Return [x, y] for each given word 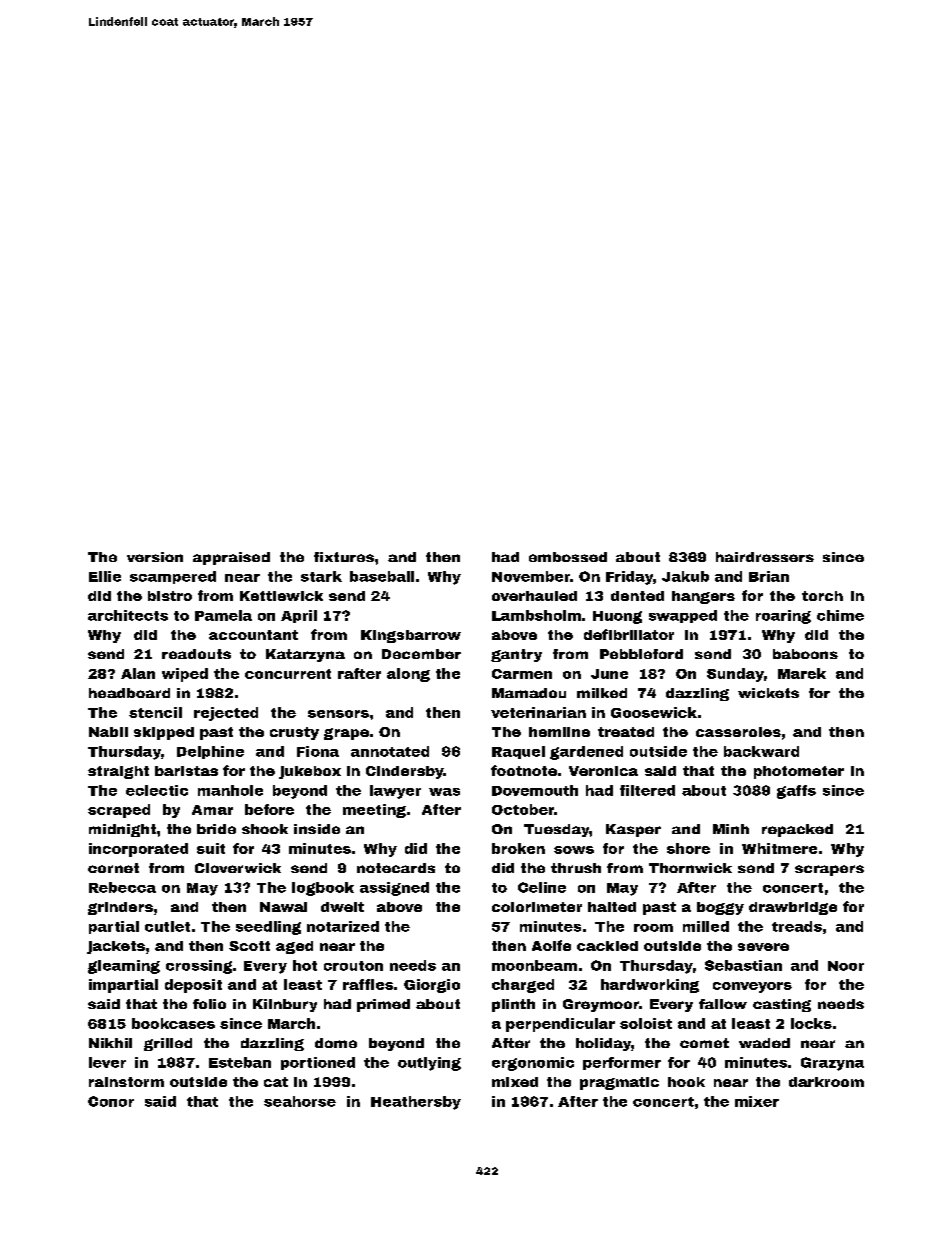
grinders [120, 908]
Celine [542, 887]
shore [688, 848]
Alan [138, 673]
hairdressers [765, 557]
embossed [568, 557]
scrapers [829, 870]
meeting [374, 811]
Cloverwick [238, 868]
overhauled [534, 596]
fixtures [344, 557]
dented [637, 596]
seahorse [300, 1101]
